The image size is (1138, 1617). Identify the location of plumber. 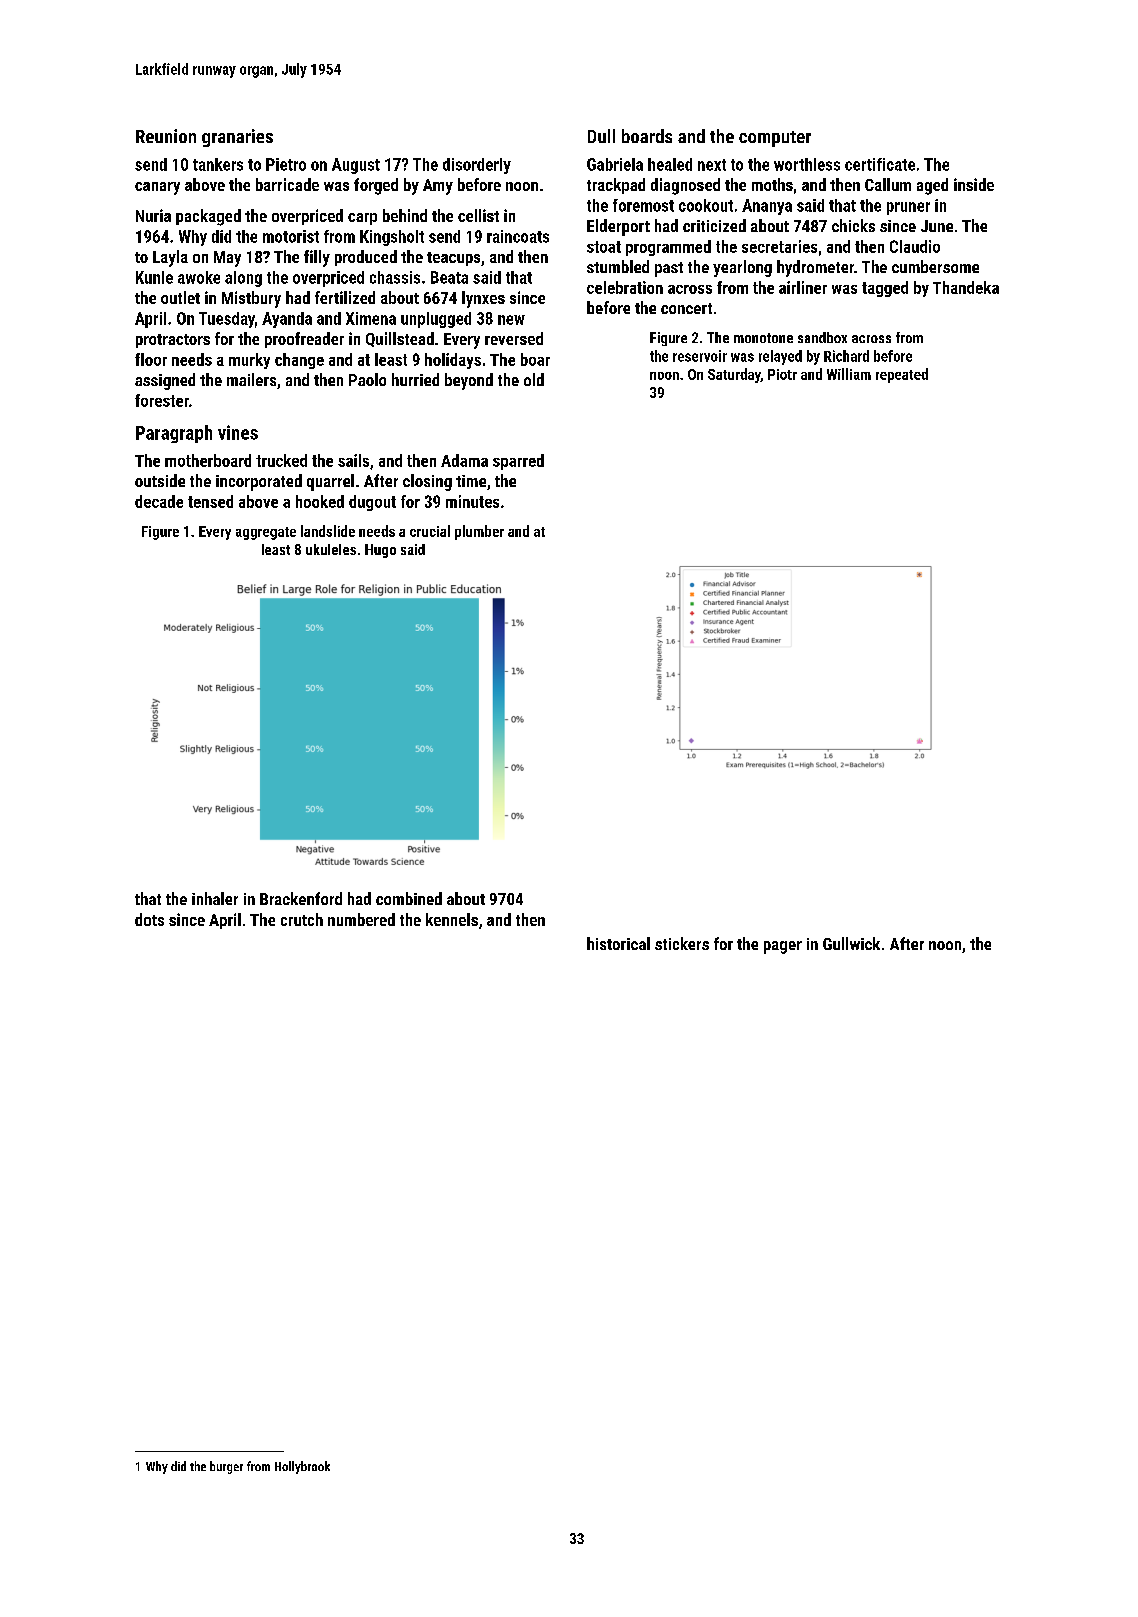
(479, 532).
